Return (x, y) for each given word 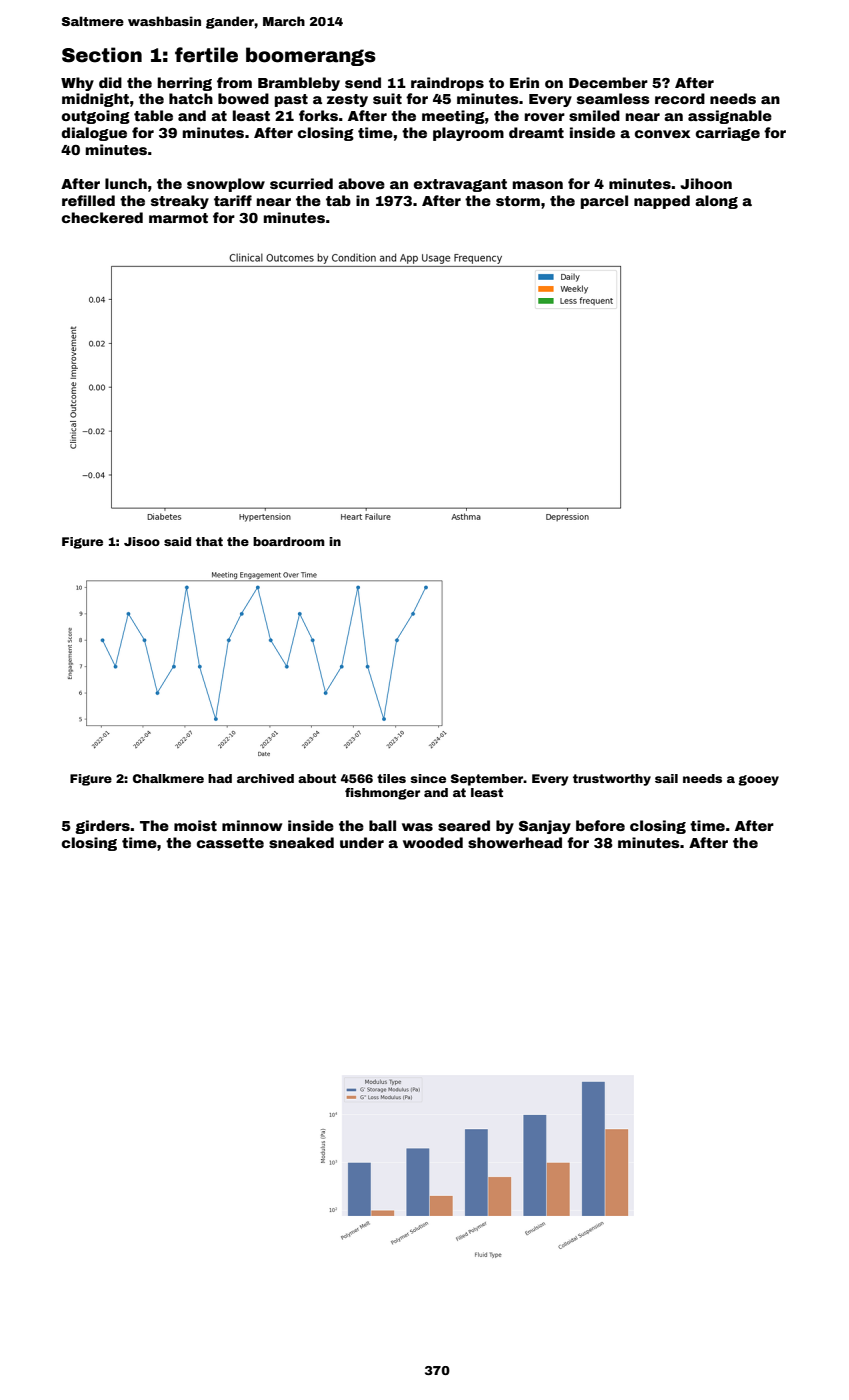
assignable (730, 117)
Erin (524, 82)
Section (102, 55)
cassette (230, 843)
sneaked (301, 842)
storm (518, 201)
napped (662, 202)
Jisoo (142, 541)
